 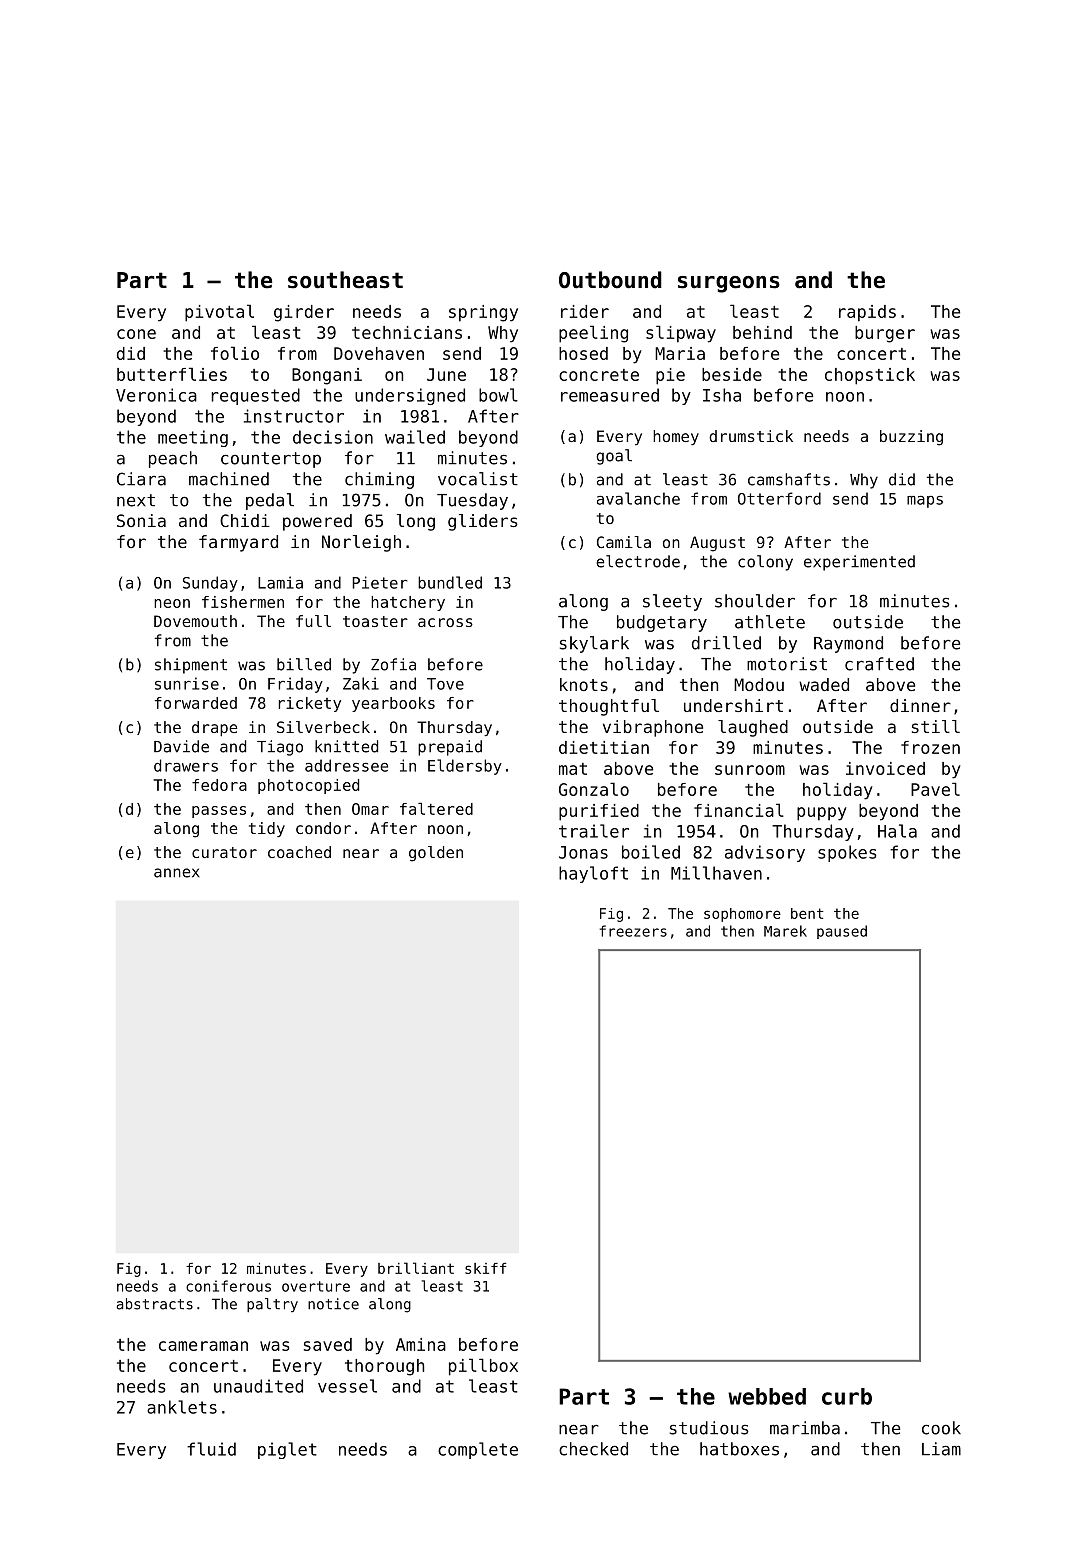 I want to click on paused, so click(x=842, y=932).
